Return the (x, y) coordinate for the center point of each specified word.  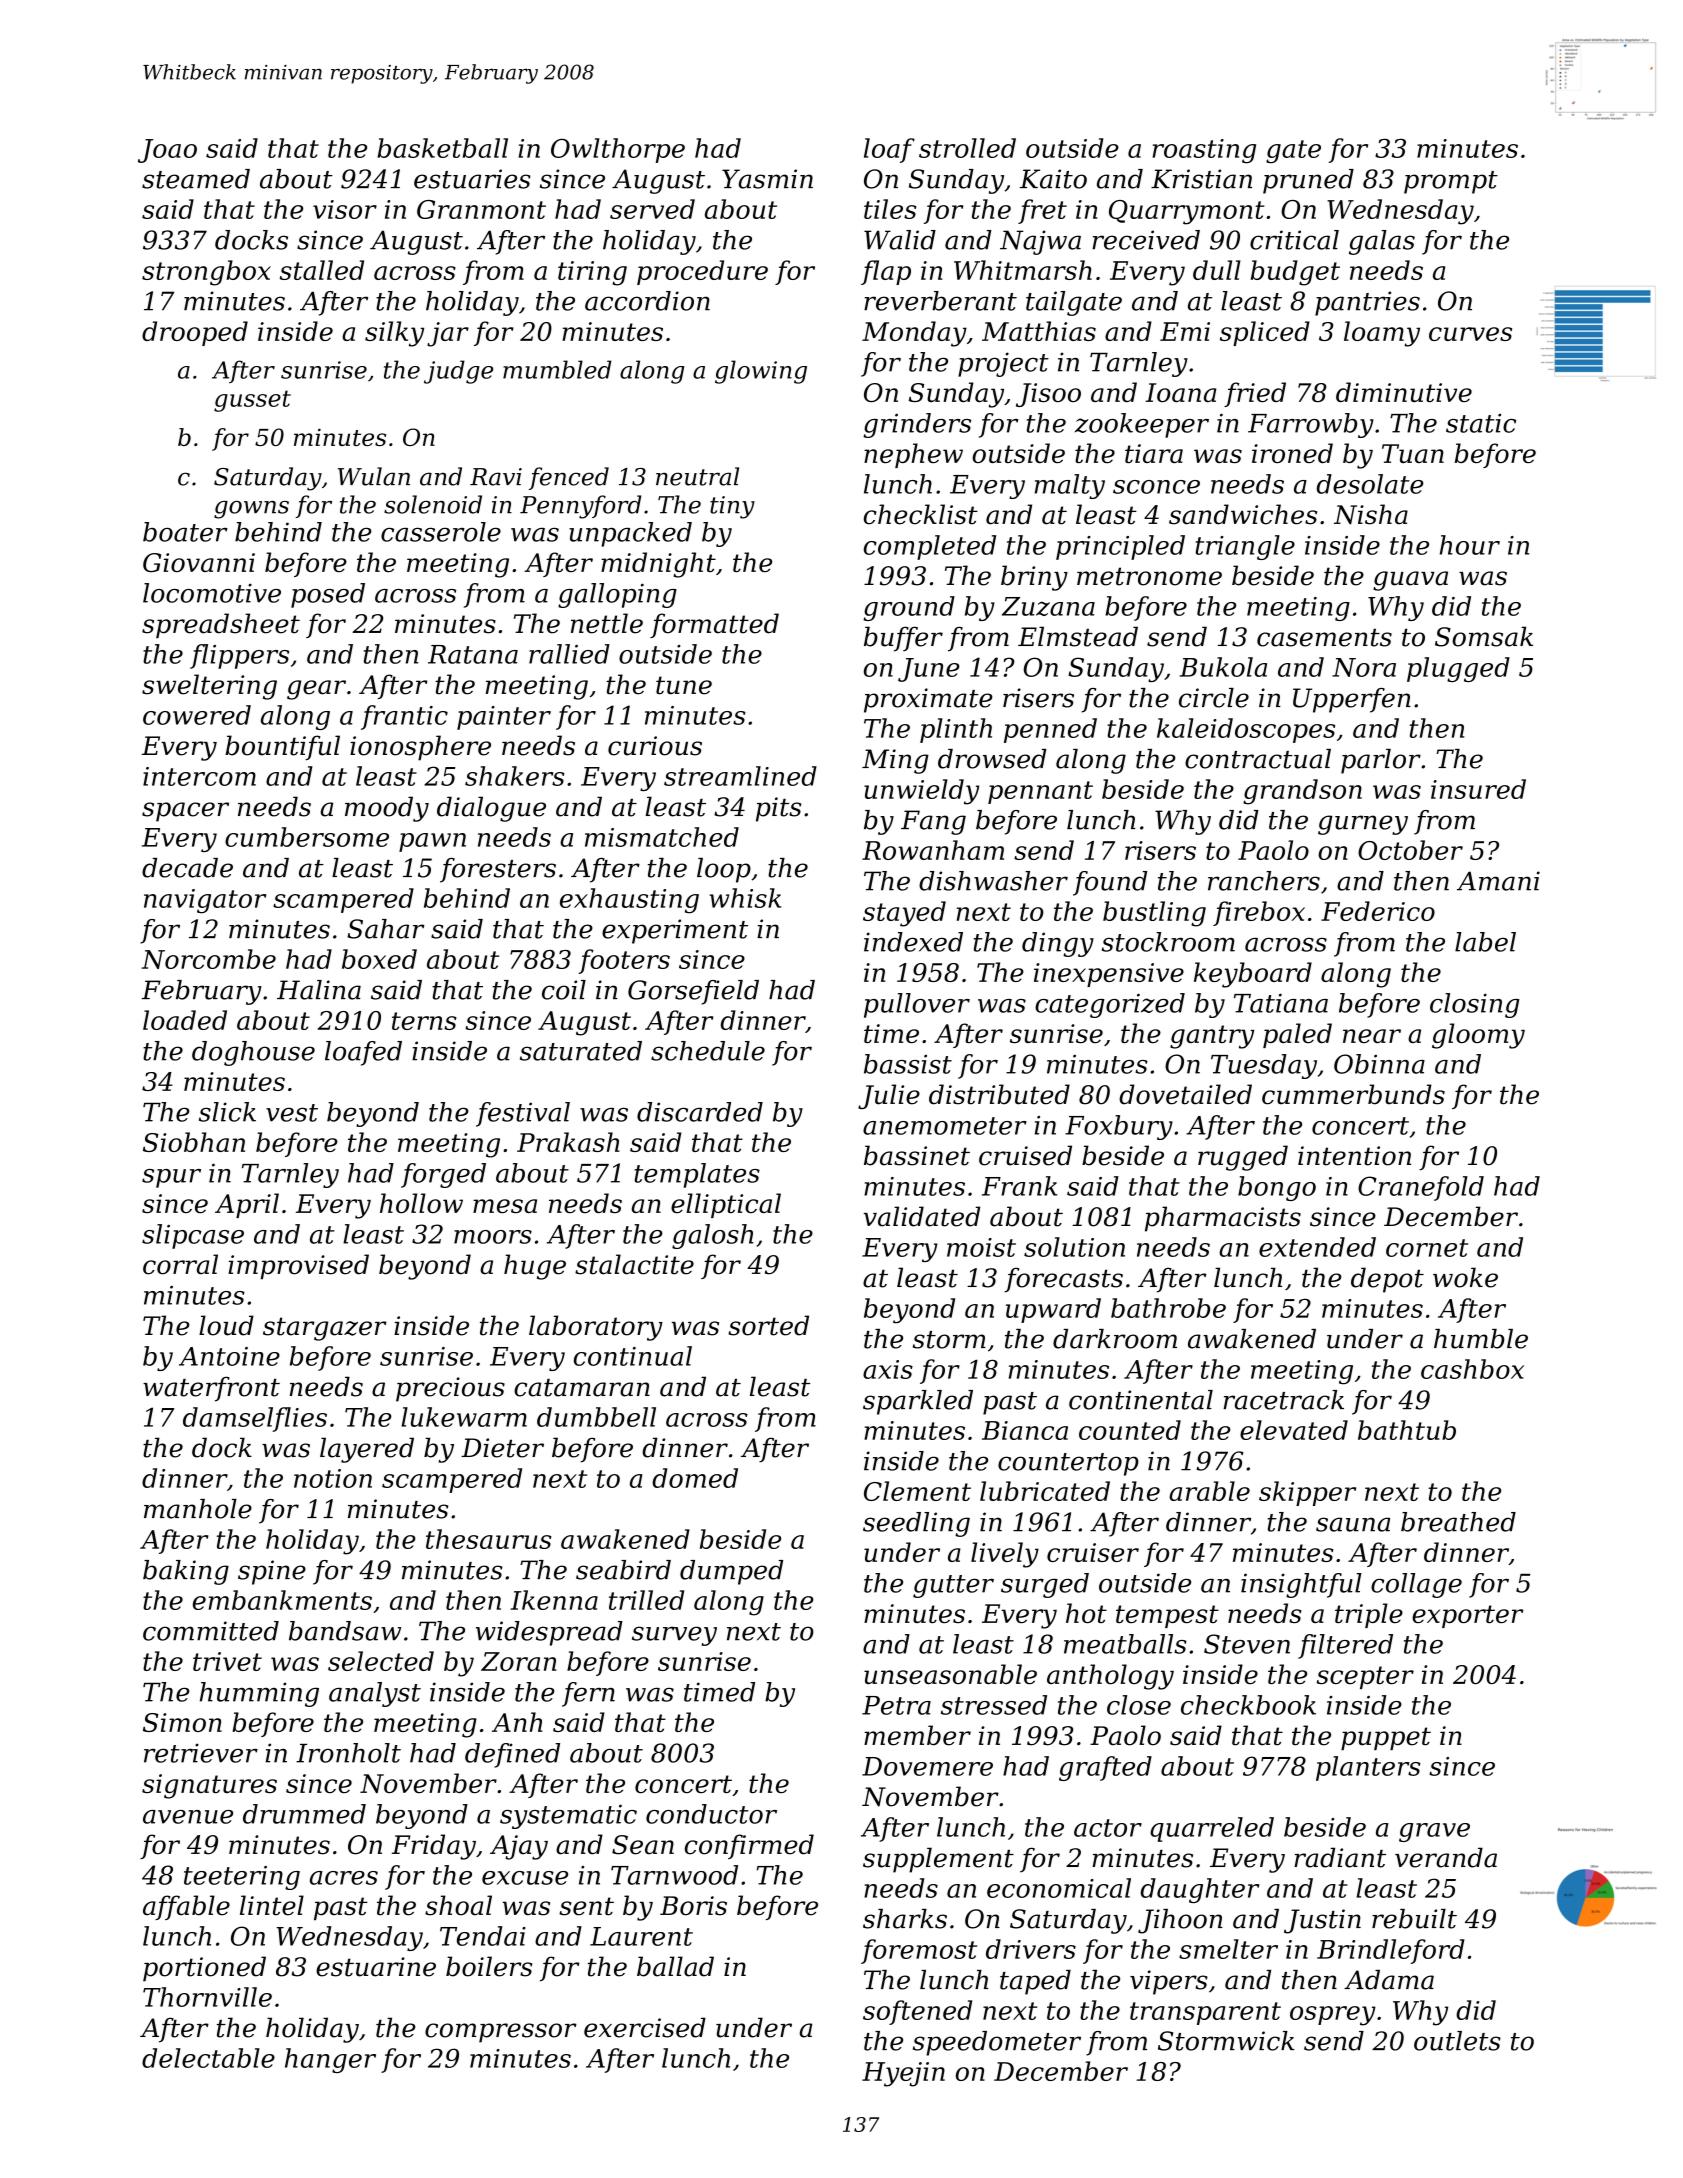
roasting (1204, 151)
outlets (1457, 2041)
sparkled (918, 1402)
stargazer (325, 1329)
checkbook (1248, 1705)
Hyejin (903, 2074)
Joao (167, 151)
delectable (208, 2058)
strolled (967, 148)
